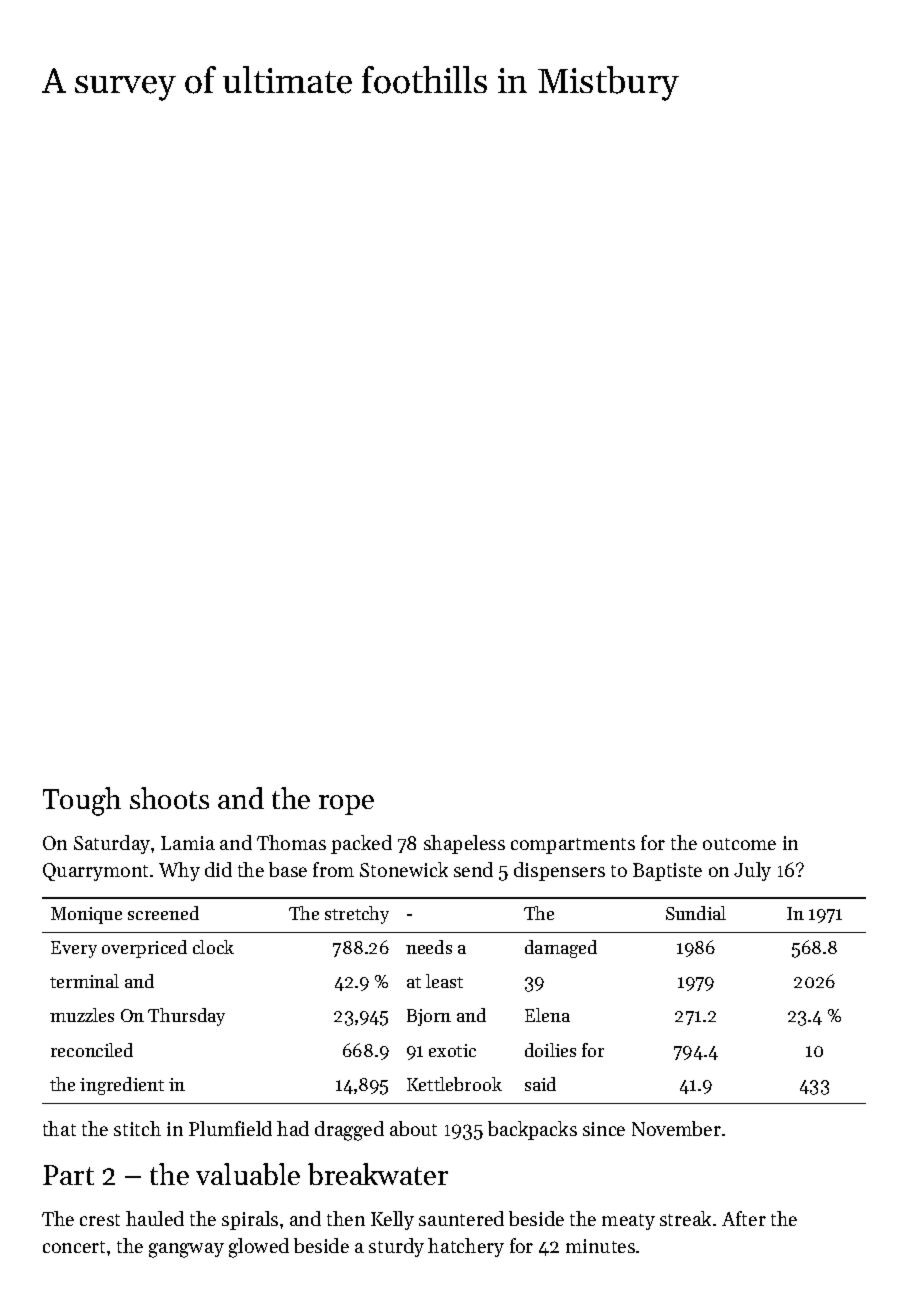 This image has height=1316, width=908. What do you see at coordinates (561, 949) in the image?
I see `damaged` at bounding box center [561, 949].
